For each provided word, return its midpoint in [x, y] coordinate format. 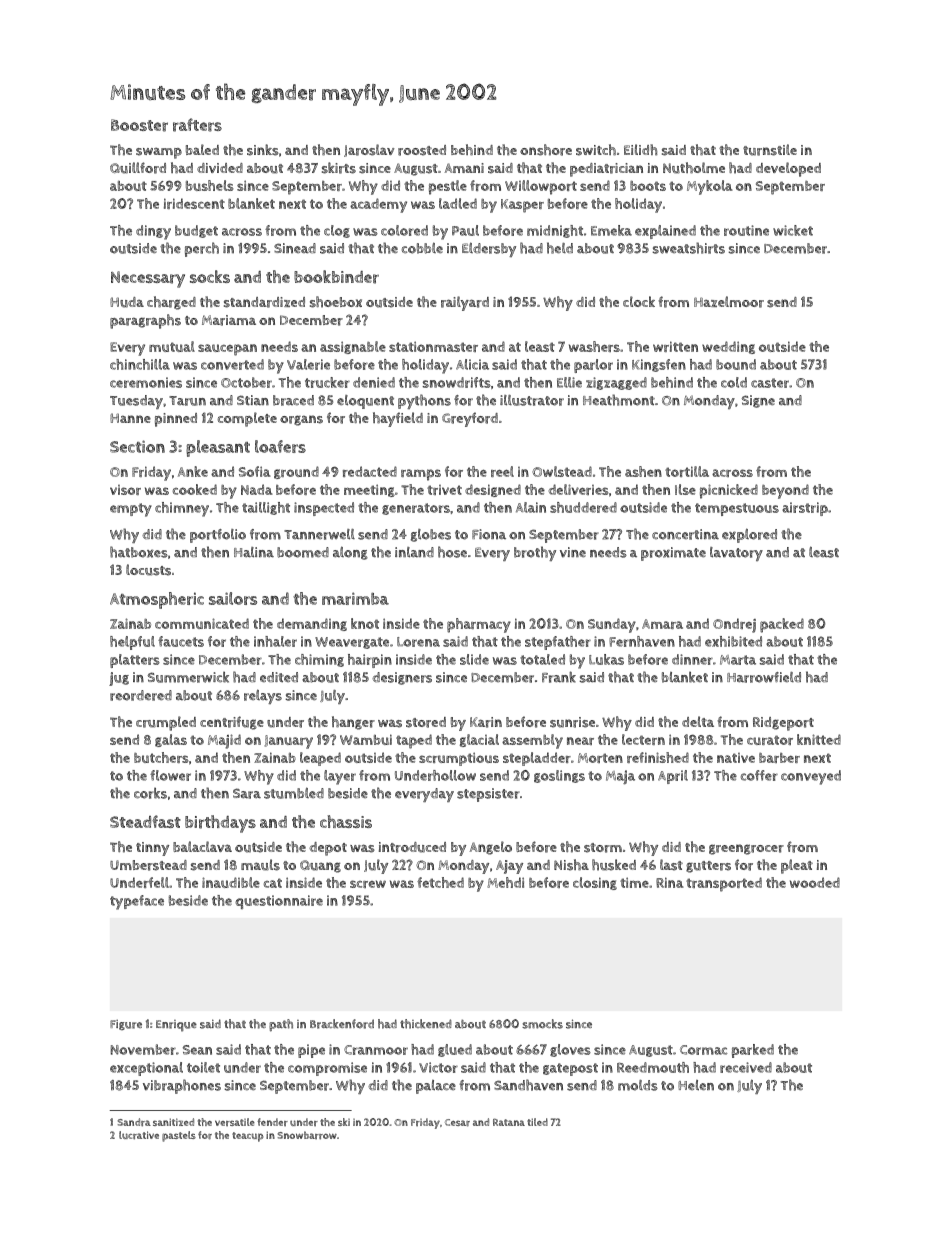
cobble [422, 248]
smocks [542, 1024]
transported [724, 884]
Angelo [491, 848]
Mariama [229, 320]
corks [150, 793]
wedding [728, 347]
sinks [263, 150]
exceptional [146, 1069]
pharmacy [479, 625]
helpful [132, 643]
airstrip [805, 509]
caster [770, 383]
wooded [815, 882]
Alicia [472, 364]
